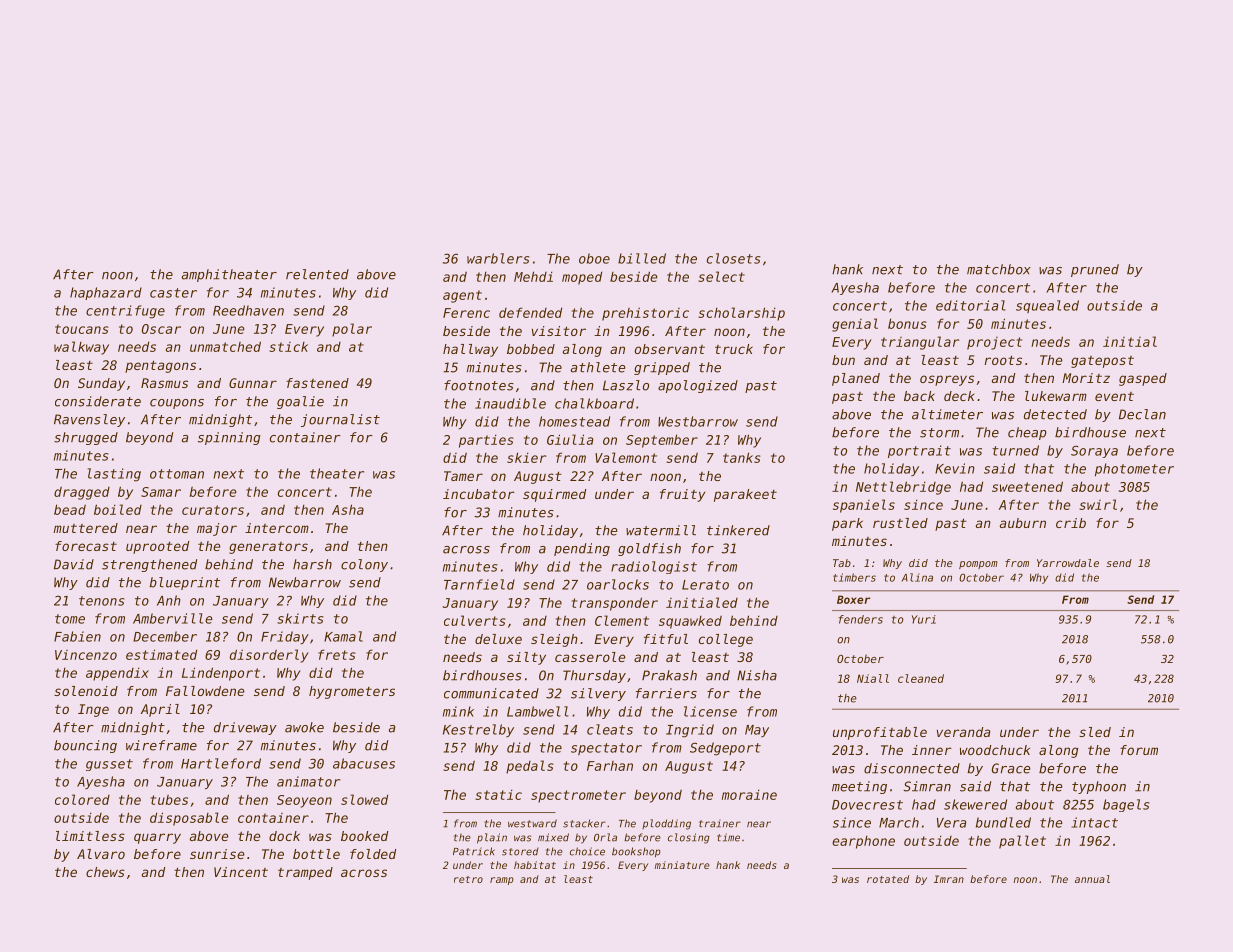 This document has width=1233, height=952. What do you see at coordinates (479, 494) in the document?
I see `incubator` at bounding box center [479, 494].
